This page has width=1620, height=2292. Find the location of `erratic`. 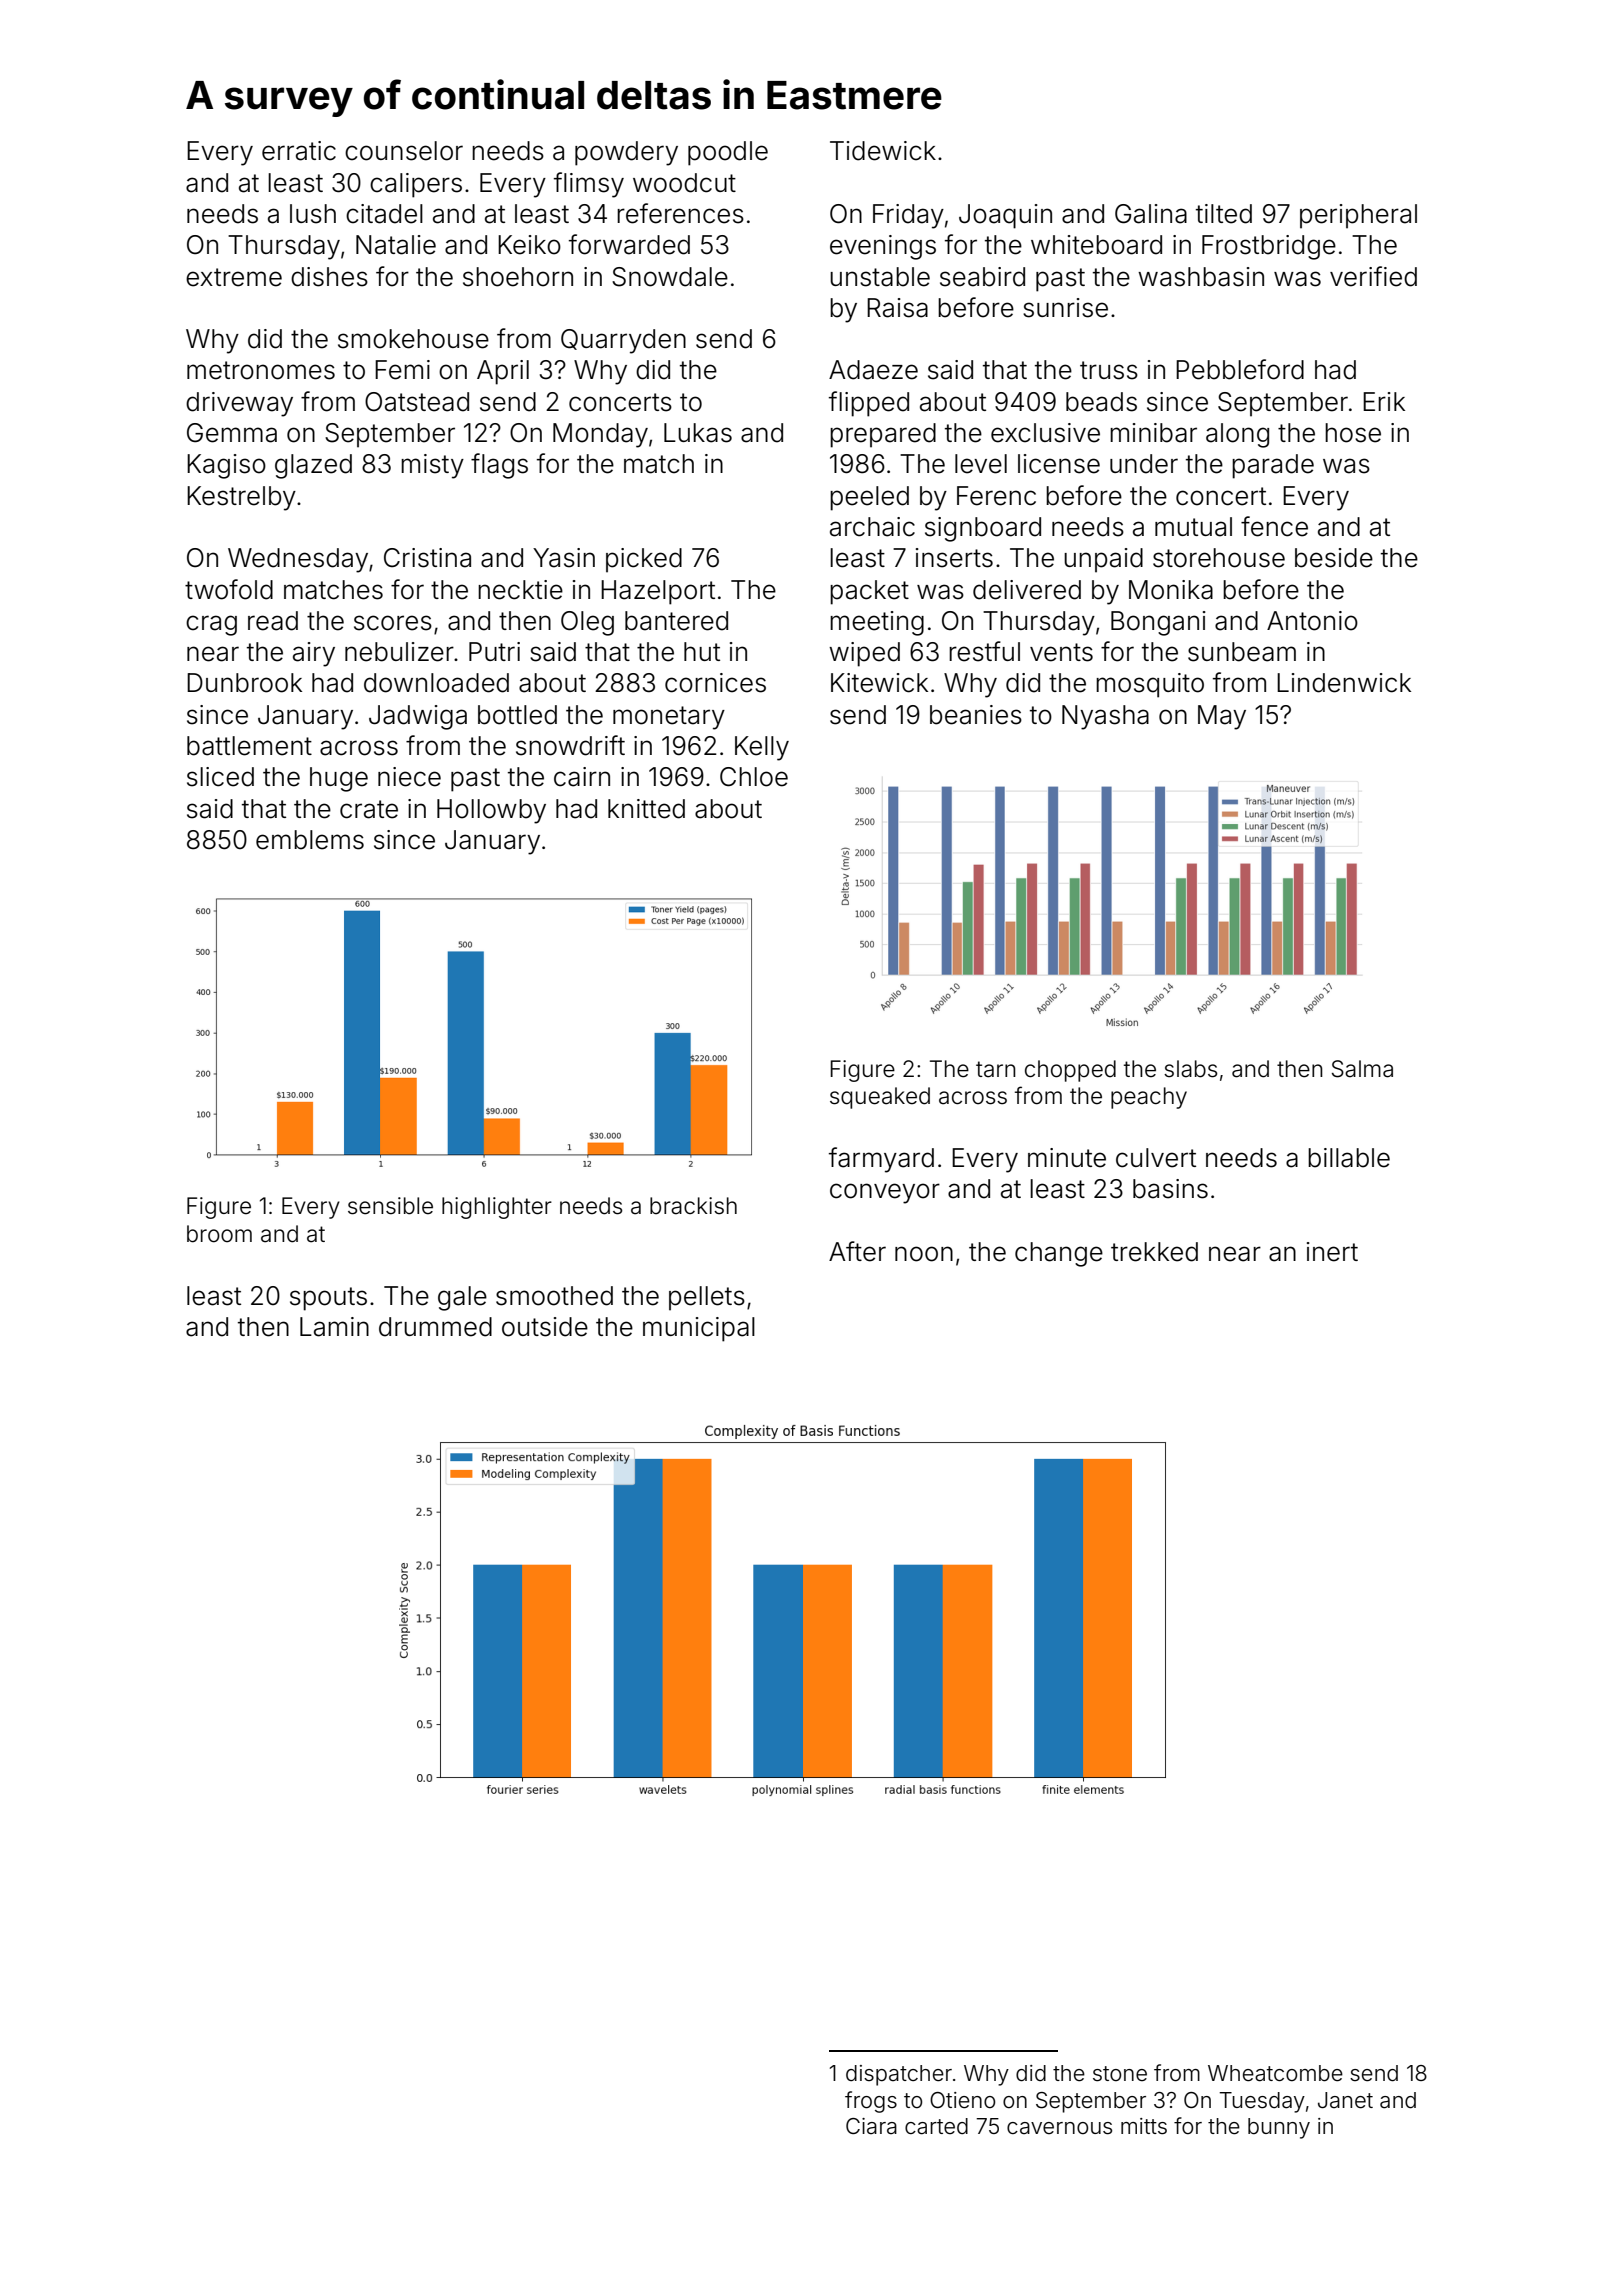

erratic is located at coordinates (299, 151).
